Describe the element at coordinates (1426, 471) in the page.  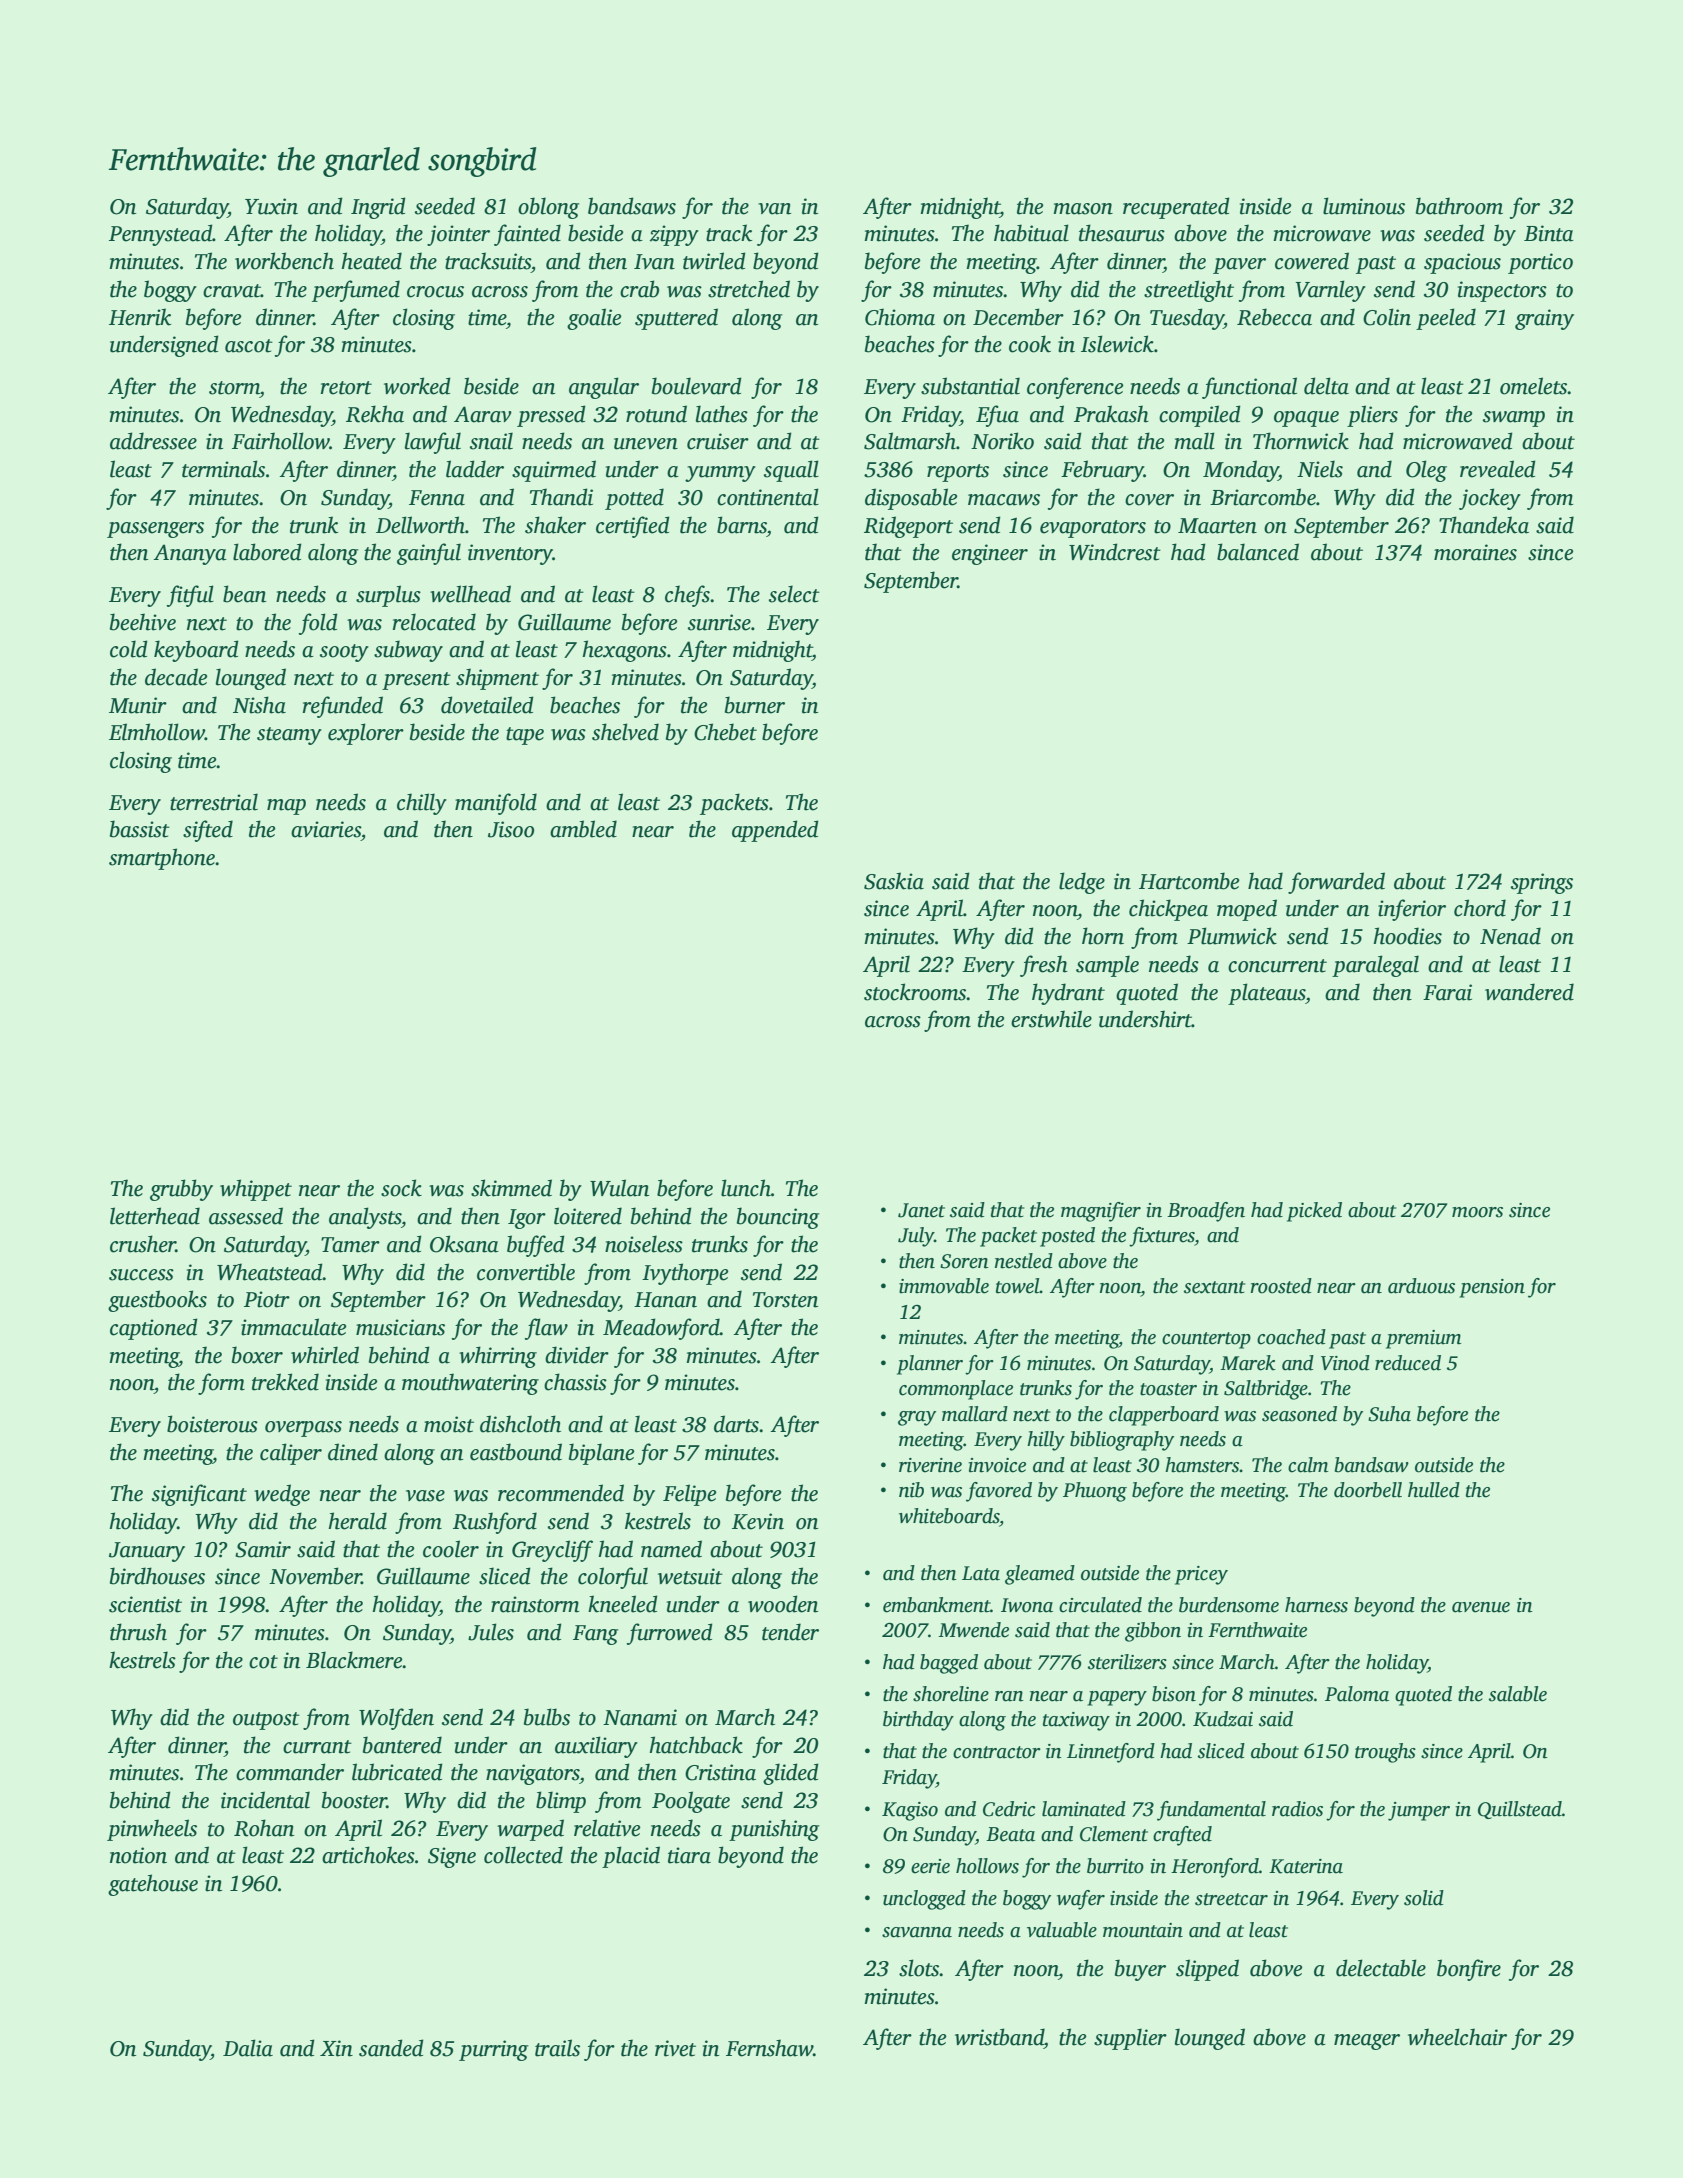
I see `Oleg` at that location.
